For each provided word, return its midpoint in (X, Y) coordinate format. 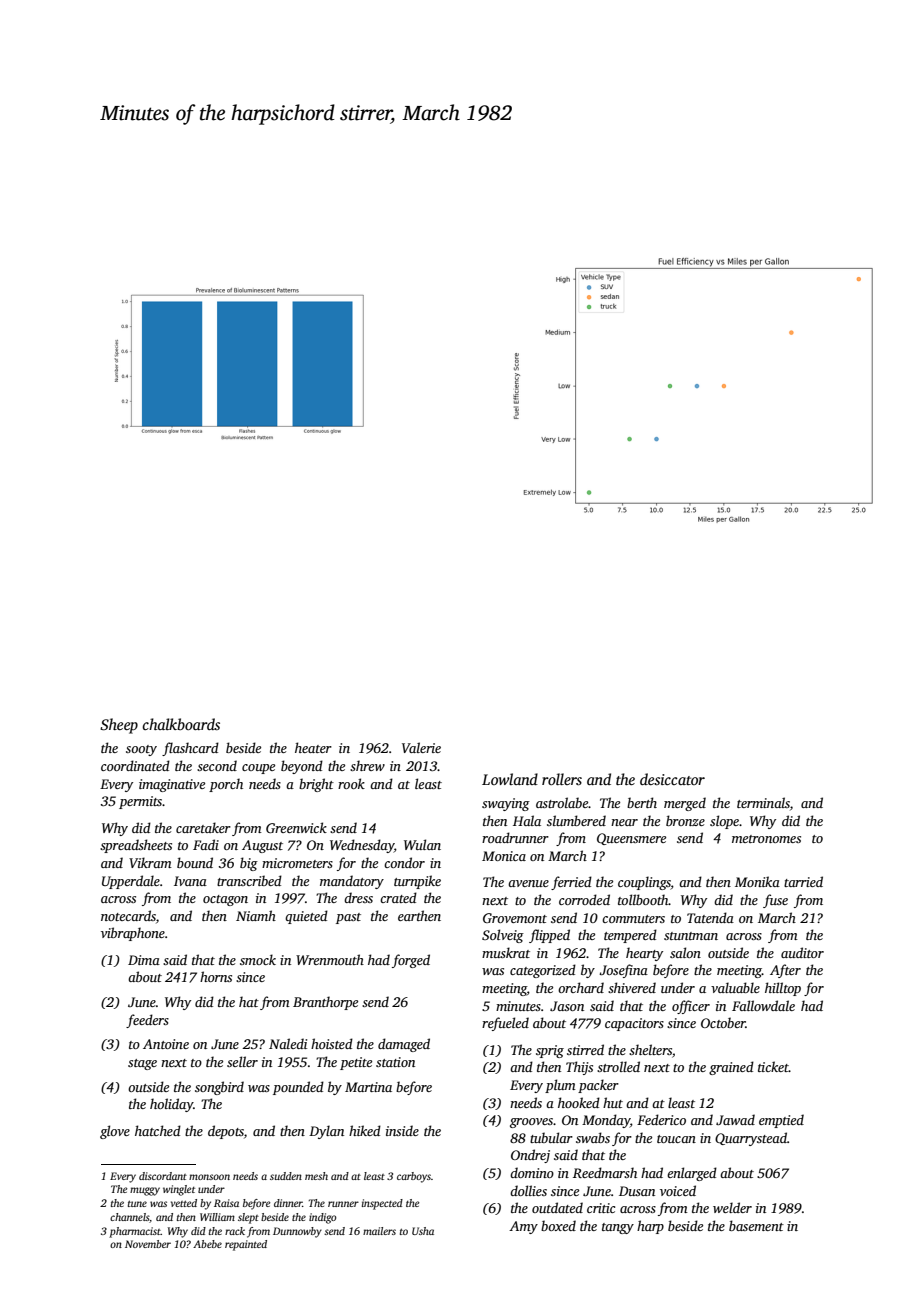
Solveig (503, 936)
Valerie (421, 747)
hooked (579, 1102)
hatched (158, 1130)
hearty (644, 954)
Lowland (510, 779)
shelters (650, 1049)
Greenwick (296, 827)
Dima (144, 960)
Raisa (226, 1203)
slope (724, 822)
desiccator (672, 779)
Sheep (119, 726)
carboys (414, 1177)
